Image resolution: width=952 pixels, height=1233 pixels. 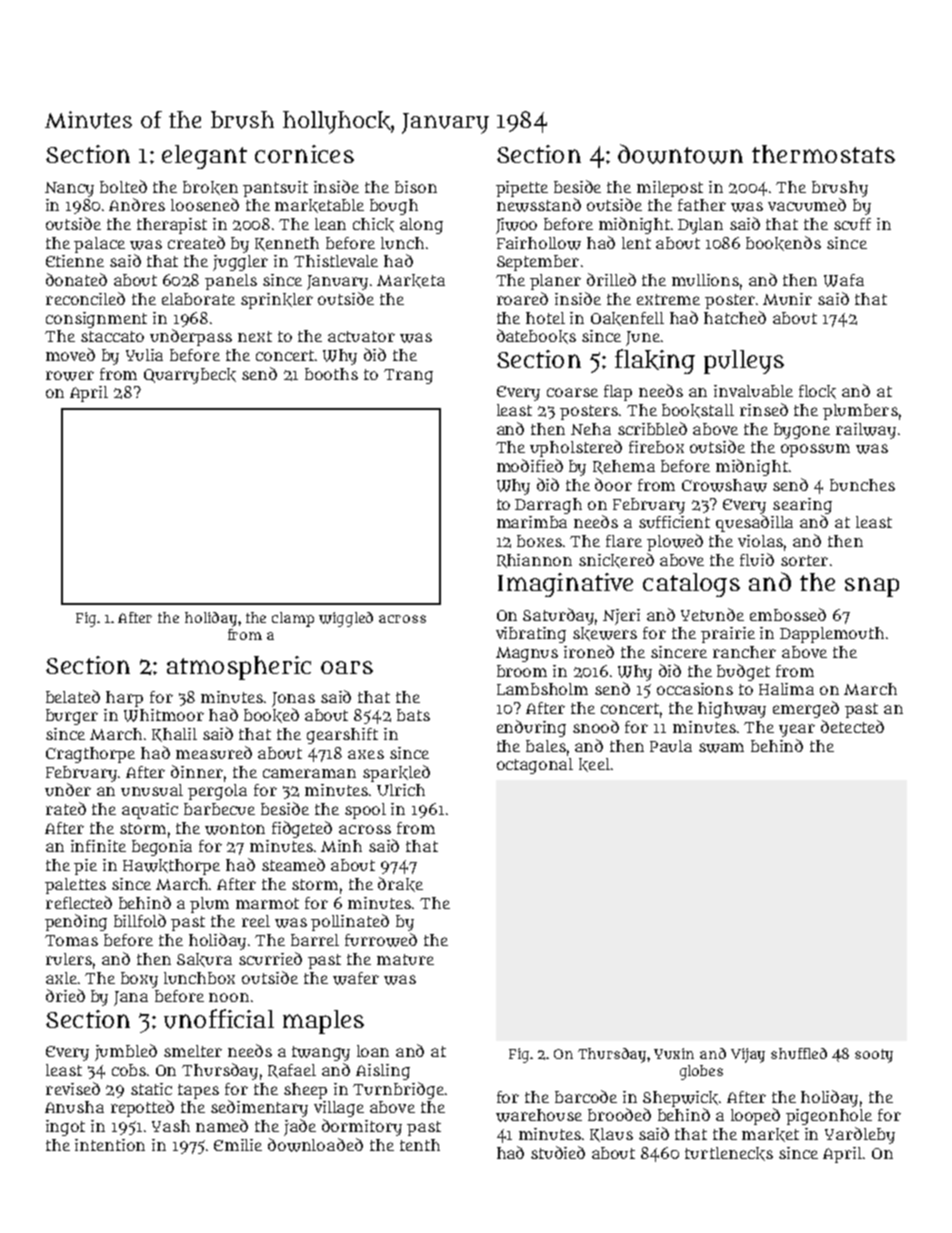 I want to click on Dapplemouth, so click(x=832, y=635).
